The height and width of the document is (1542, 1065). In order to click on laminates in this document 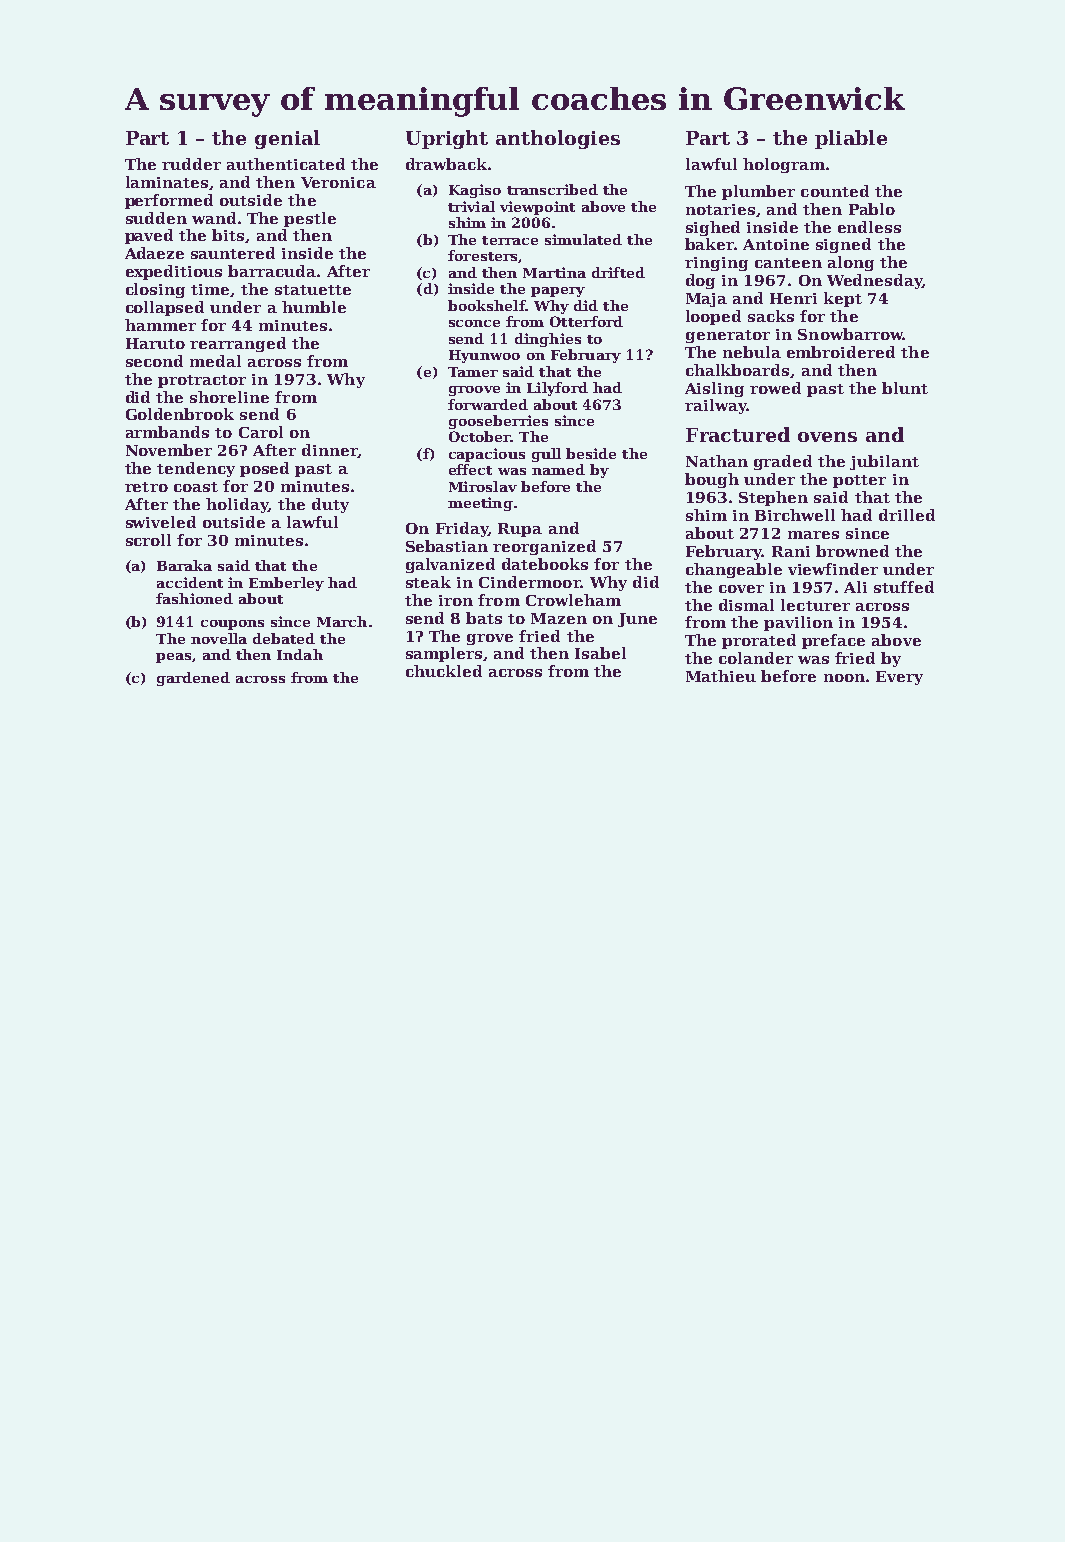, I will do `click(167, 182)`.
